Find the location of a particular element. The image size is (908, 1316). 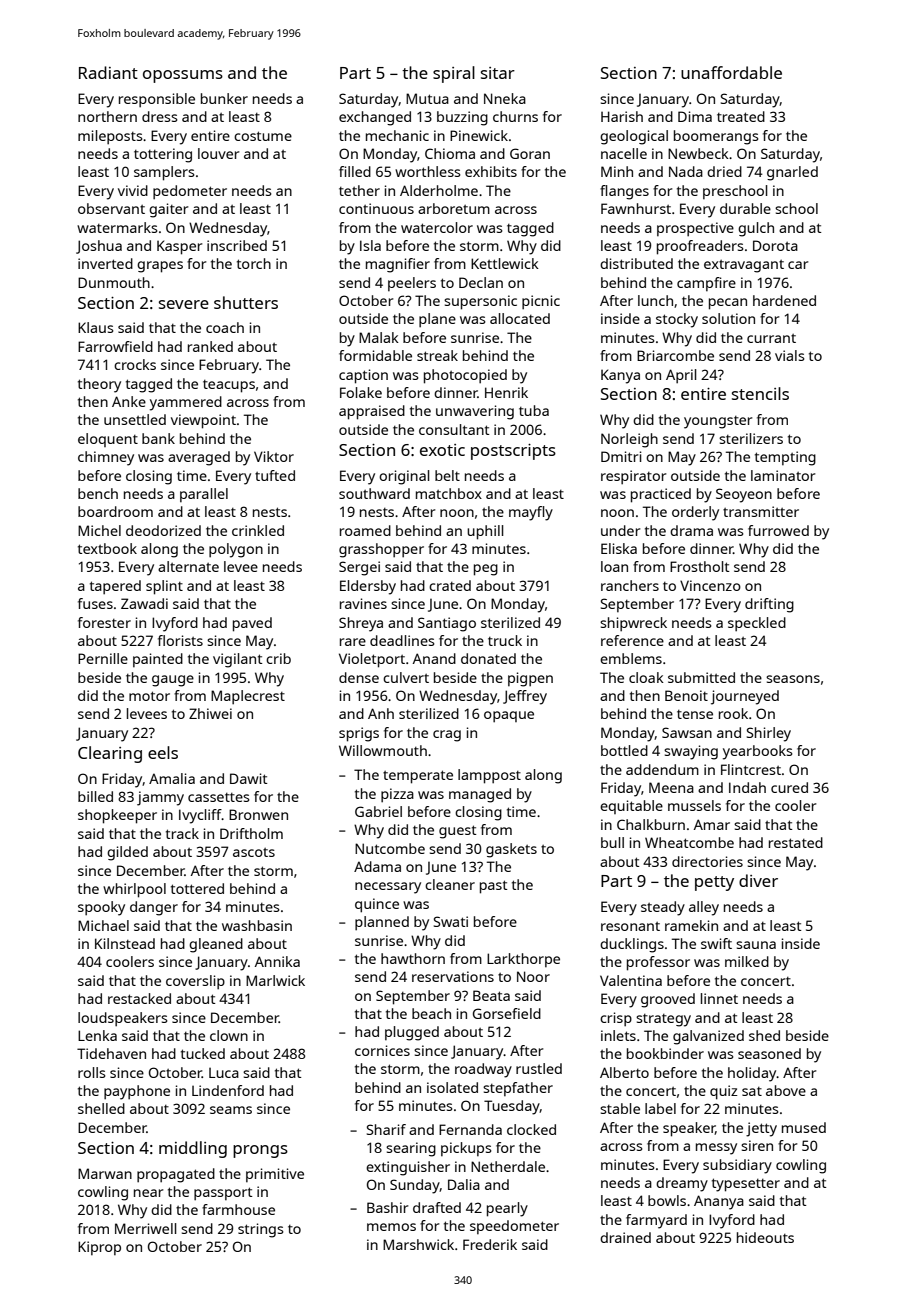

sitar is located at coordinates (498, 73).
